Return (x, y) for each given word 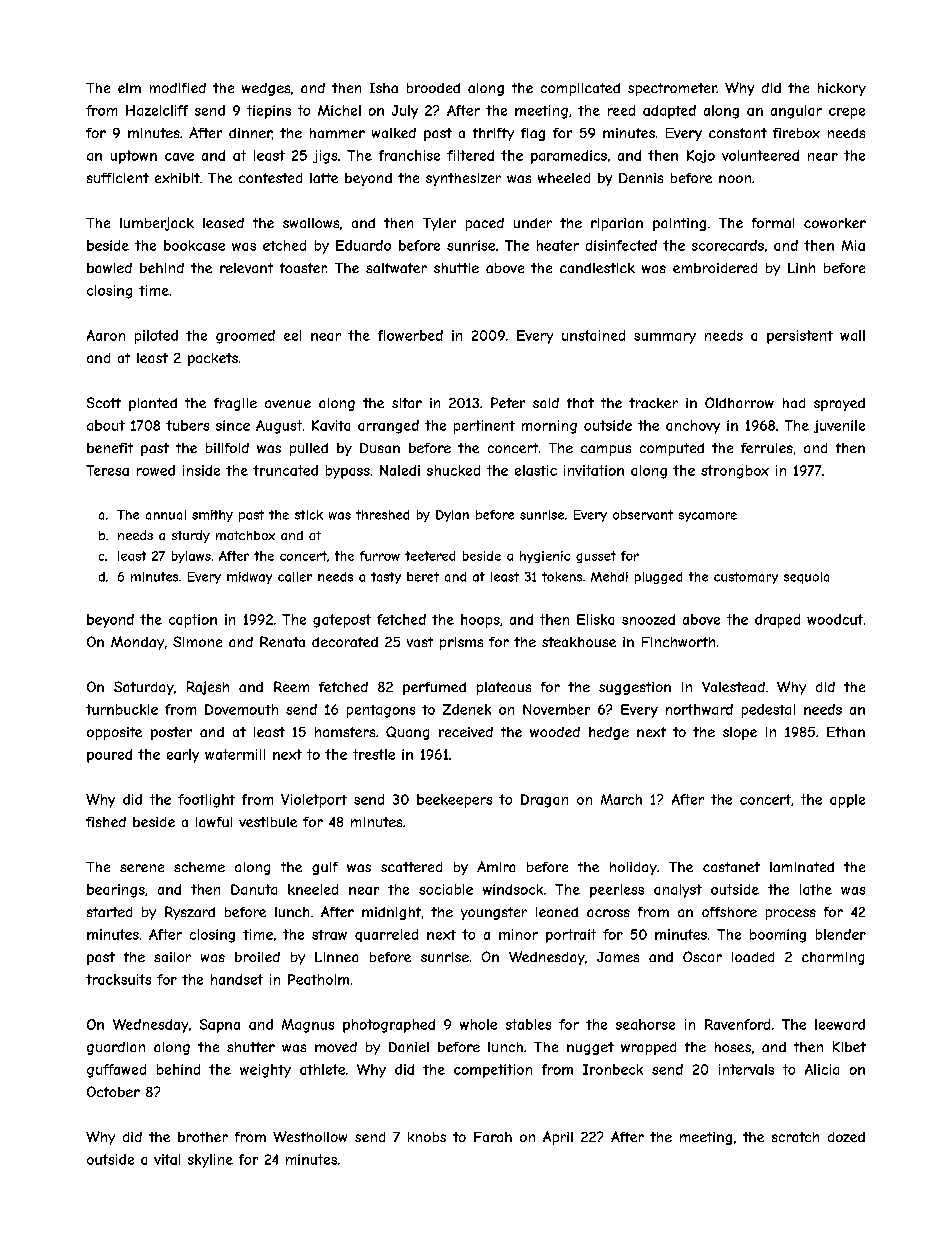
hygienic (545, 557)
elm (129, 88)
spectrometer (672, 89)
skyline (210, 1161)
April (558, 1138)
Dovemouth (241, 709)
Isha (384, 88)
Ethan (846, 732)
